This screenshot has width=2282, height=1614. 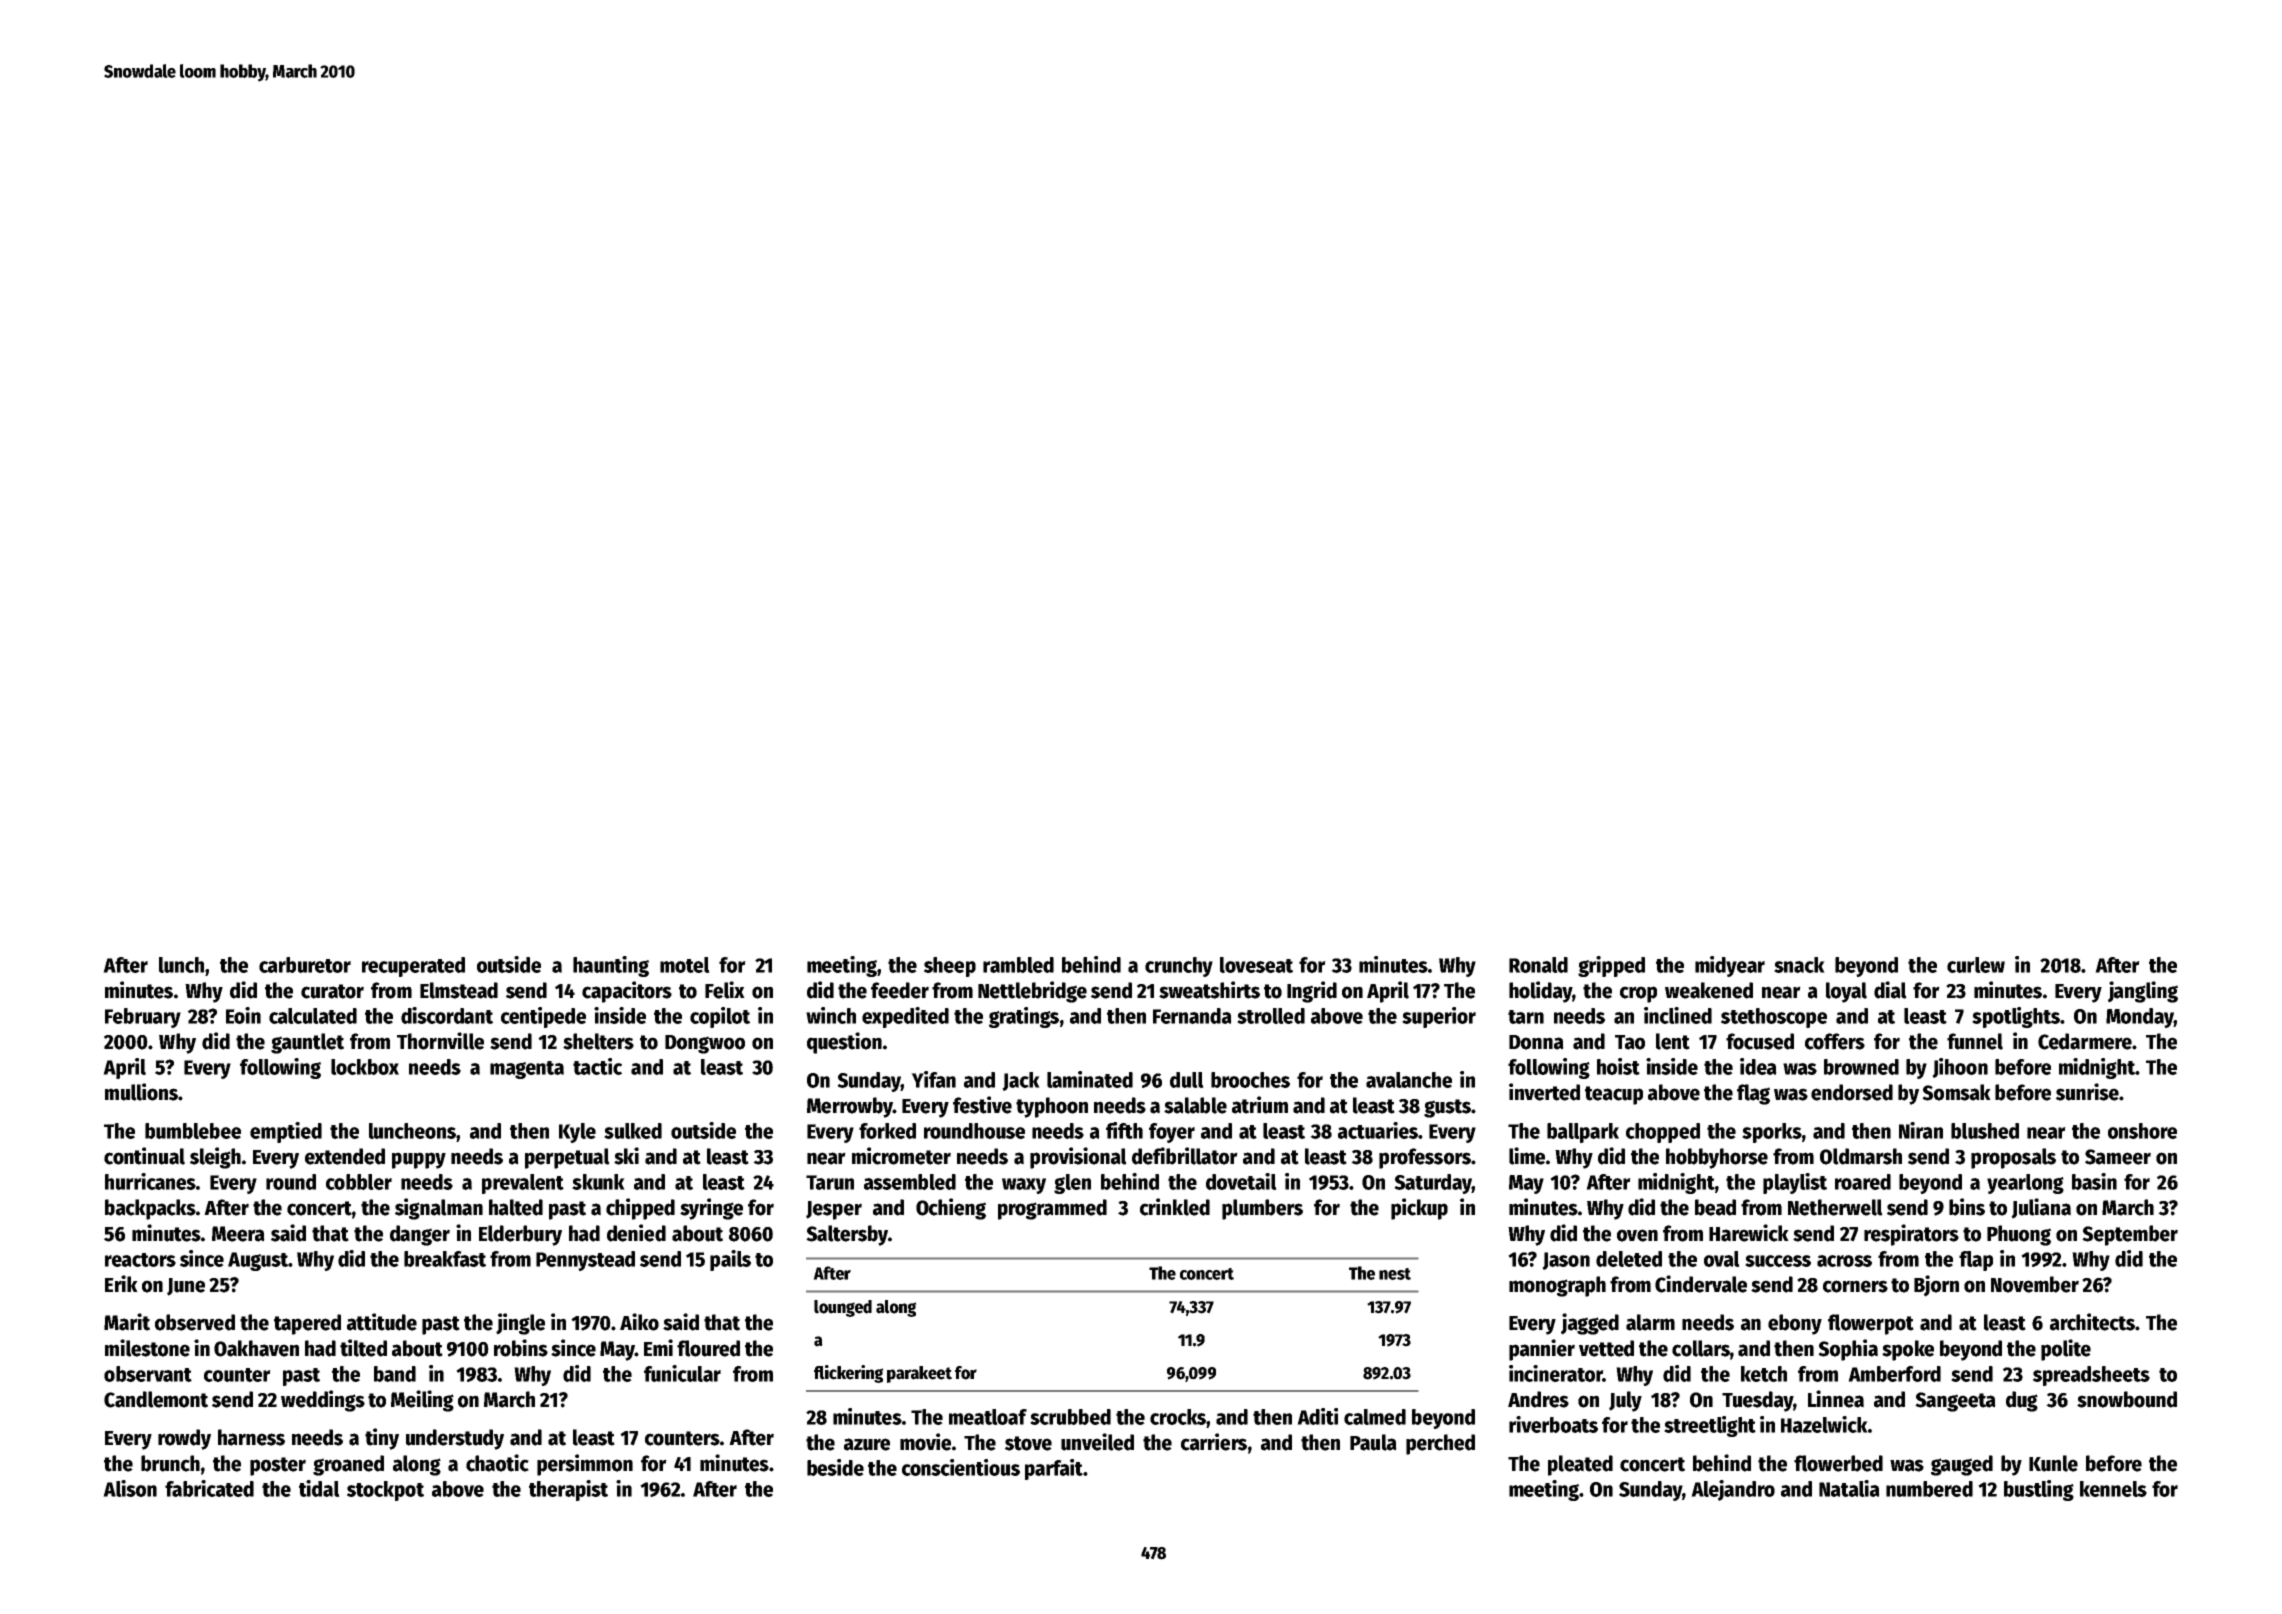 What do you see at coordinates (1955, 1402) in the screenshot?
I see `Sangeeta` at bounding box center [1955, 1402].
